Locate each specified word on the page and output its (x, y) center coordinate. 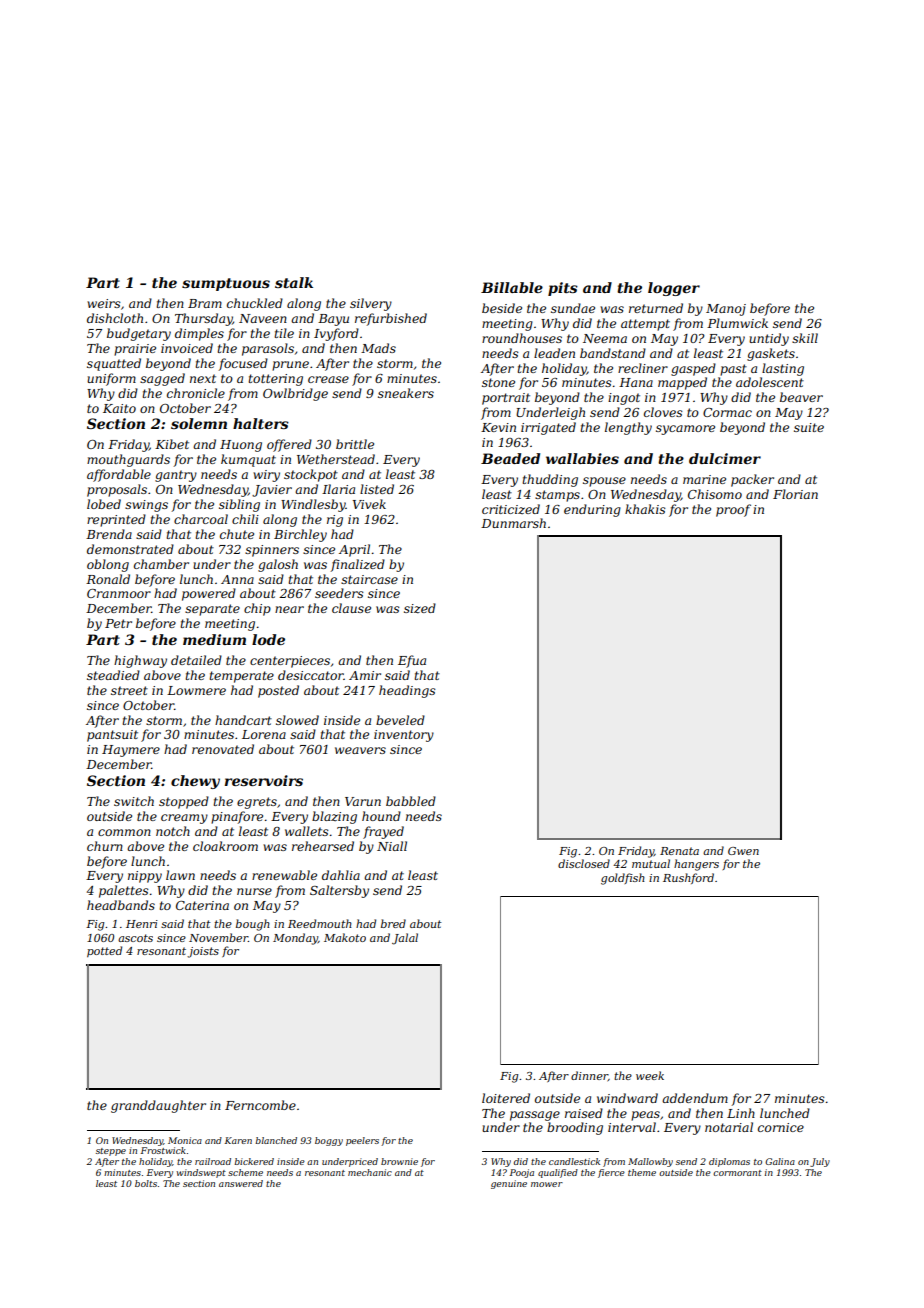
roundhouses (522, 338)
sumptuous (226, 284)
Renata (679, 851)
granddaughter (158, 1106)
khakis (645, 509)
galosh (278, 565)
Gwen (743, 851)
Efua (412, 661)
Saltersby (339, 891)
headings (407, 691)
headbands (121, 905)
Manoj (726, 310)
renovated (223, 749)
